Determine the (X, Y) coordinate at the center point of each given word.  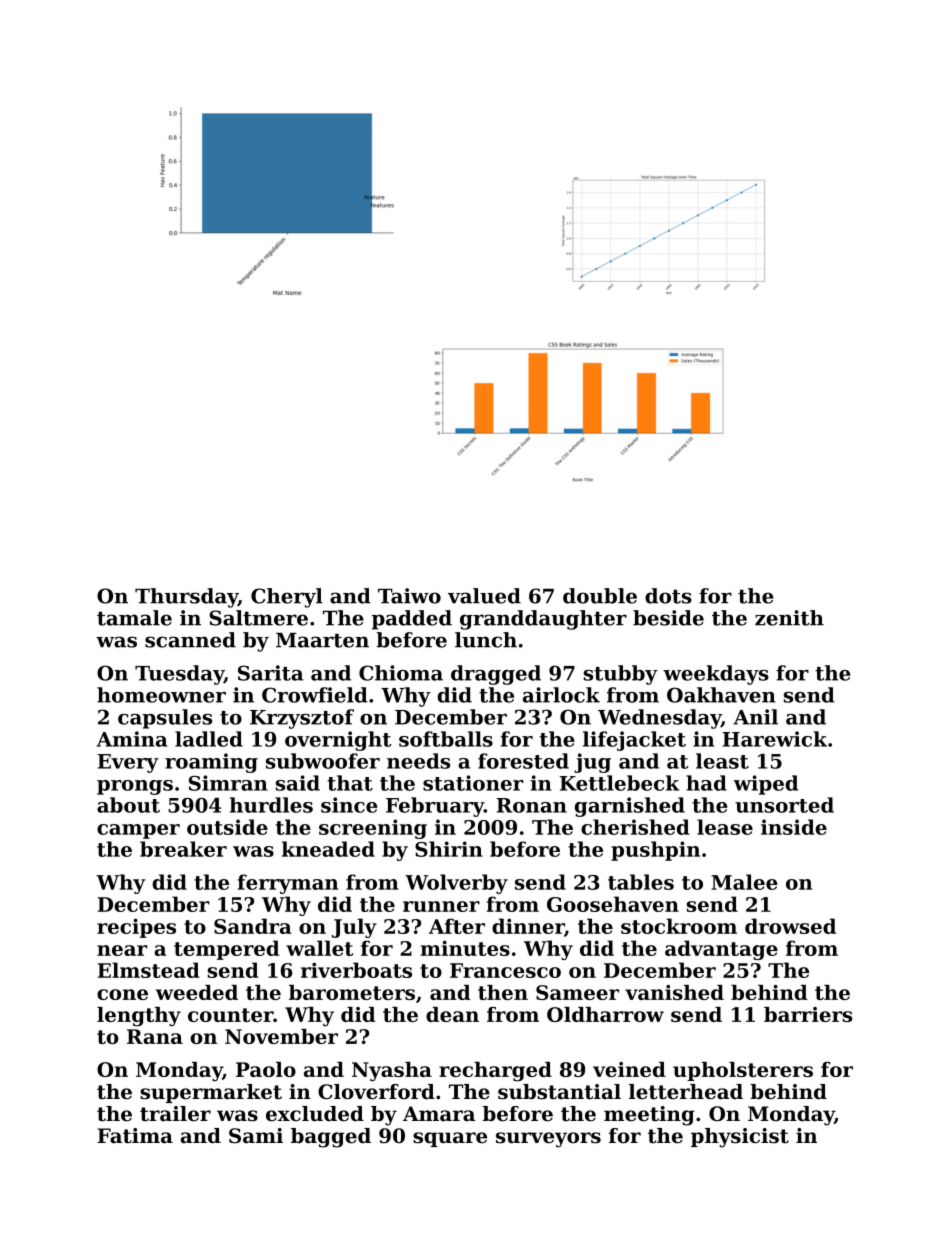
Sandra (253, 926)
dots (668, 596)
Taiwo (409, 596)
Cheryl (287, 598)
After (457, 926)
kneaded (328, 849)
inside (794, 827)
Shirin (449, 849)
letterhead (686, 1092)
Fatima (135, 1136)
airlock (561, 695)
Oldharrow (605, 1014)
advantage (721, 950)
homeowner (161, 695)
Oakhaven (721, 695)
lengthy (139, 1017)
